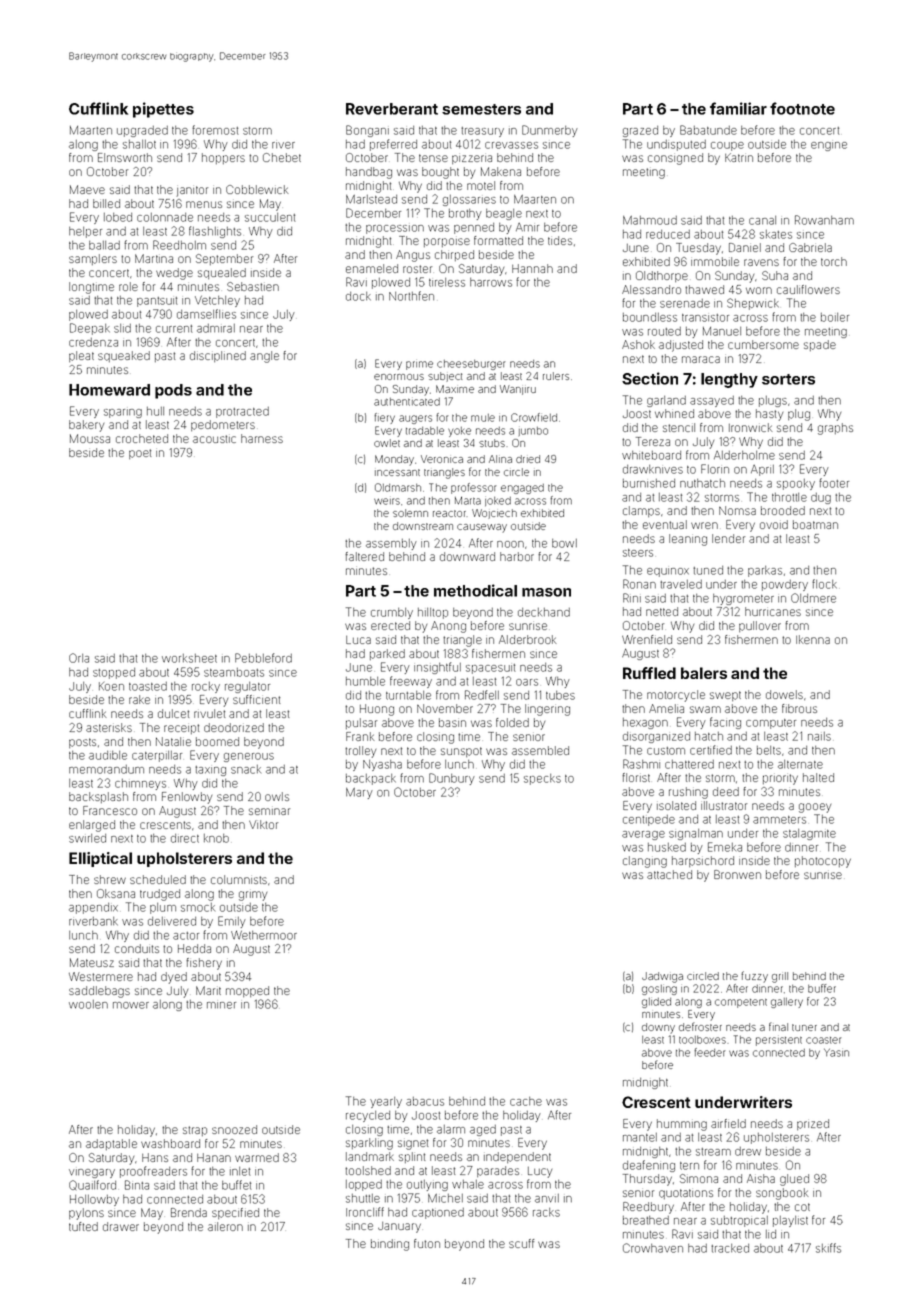 The width and height of the page is (924, 1308). Describe the element at coordinates (526, 1101) in the page. I see `cache` at that location.
